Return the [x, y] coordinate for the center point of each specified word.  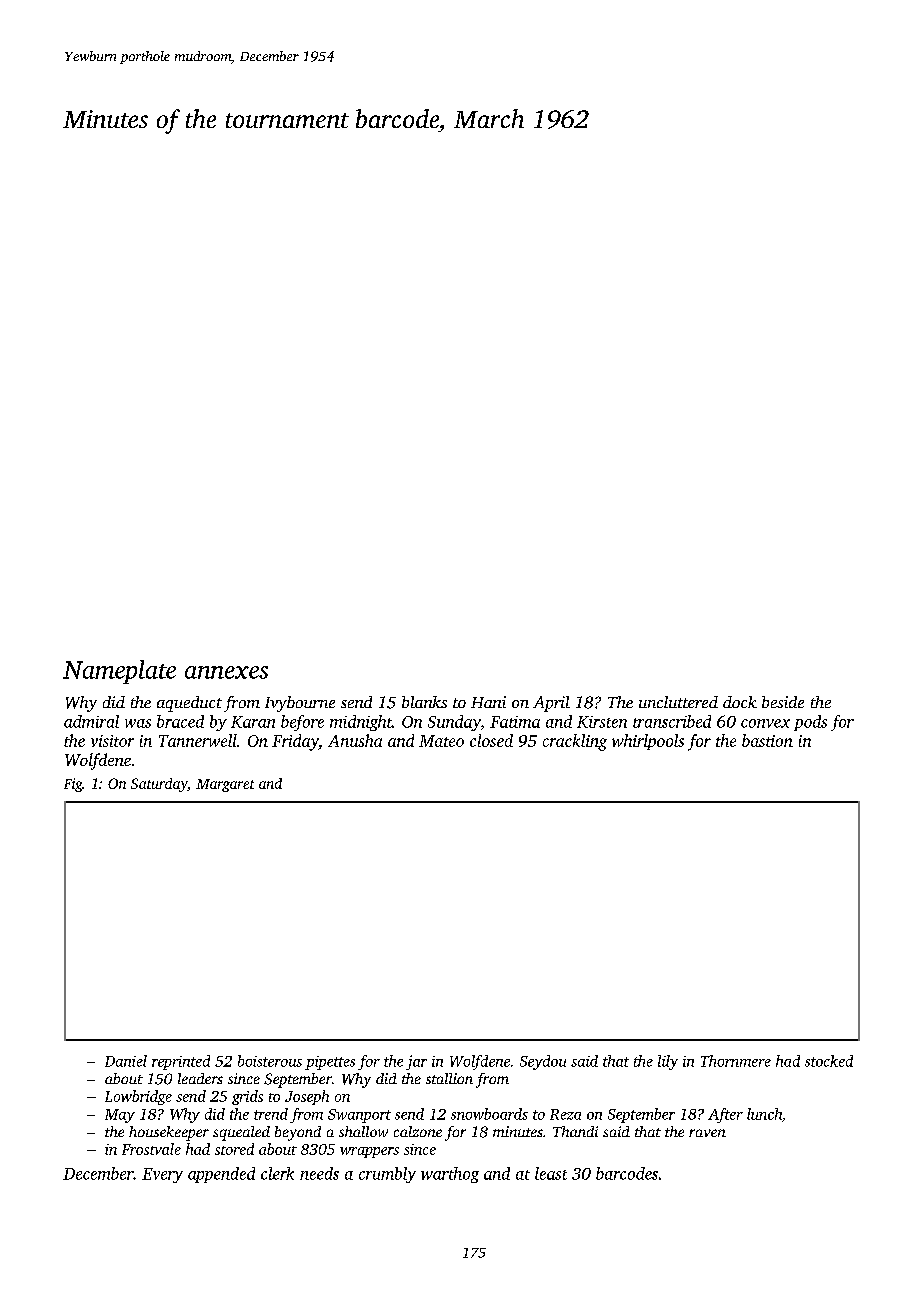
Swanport [359, 1116]
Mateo [441, 741]
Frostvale [151, 1149]
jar [416, 1062]
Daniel [126, 1061]
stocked [829, 1061]
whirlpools [648, 742]
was [138, 723]
